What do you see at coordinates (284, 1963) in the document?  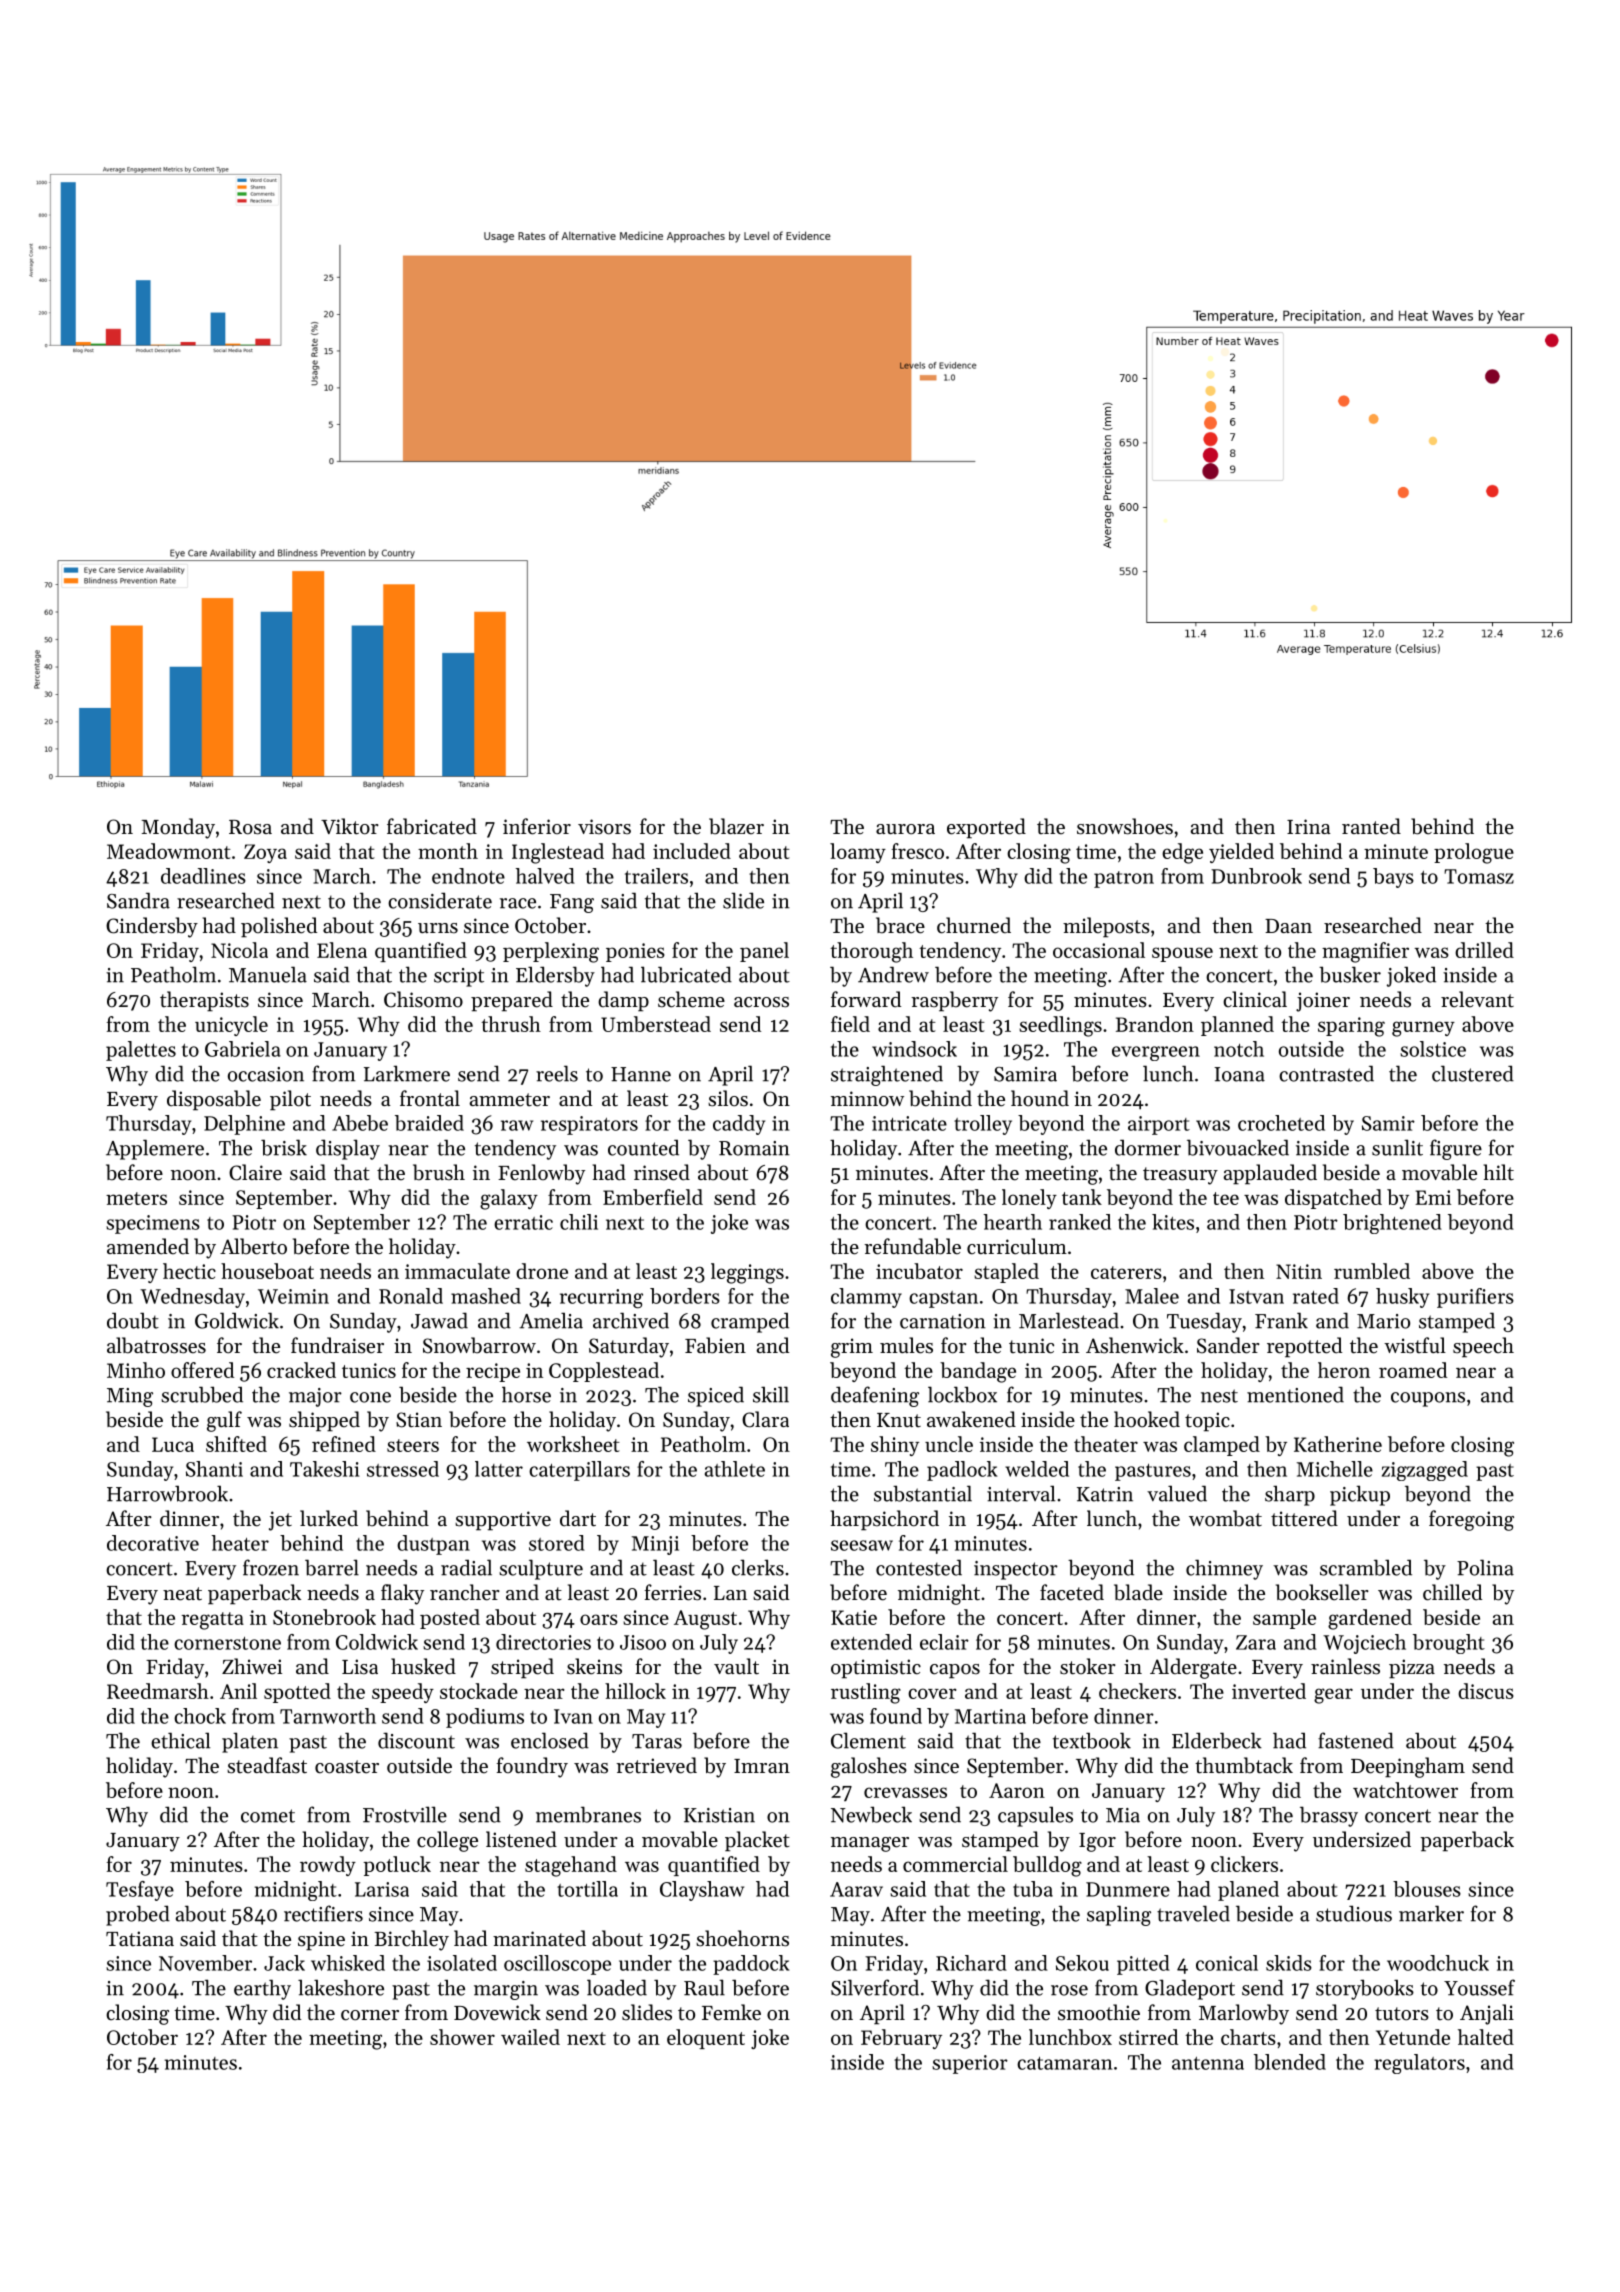 I see `Jack` at bounding box center [284, 1963].
